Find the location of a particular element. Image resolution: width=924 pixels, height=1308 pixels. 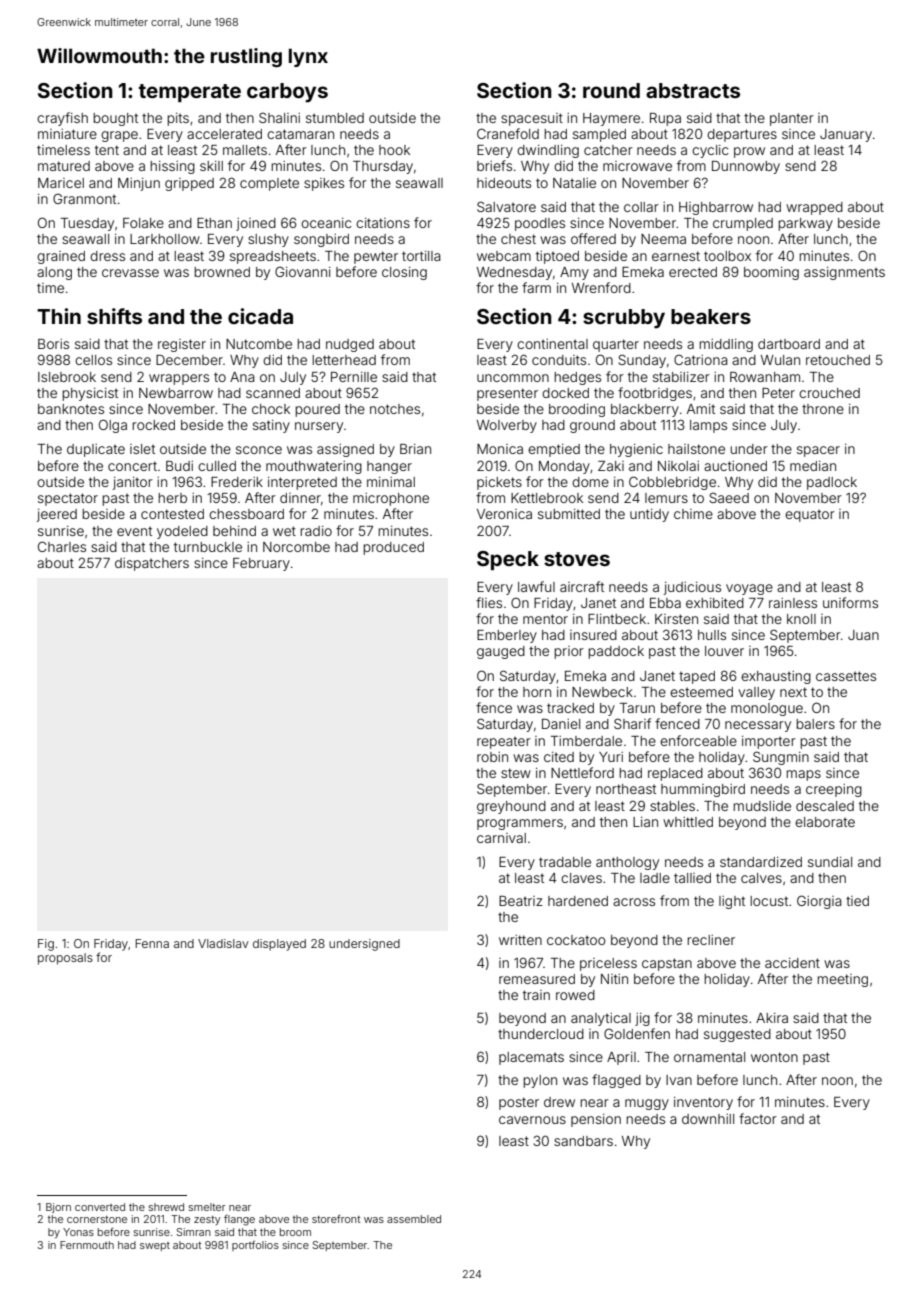

Bjorn is located at coordinates (58, 1208).
